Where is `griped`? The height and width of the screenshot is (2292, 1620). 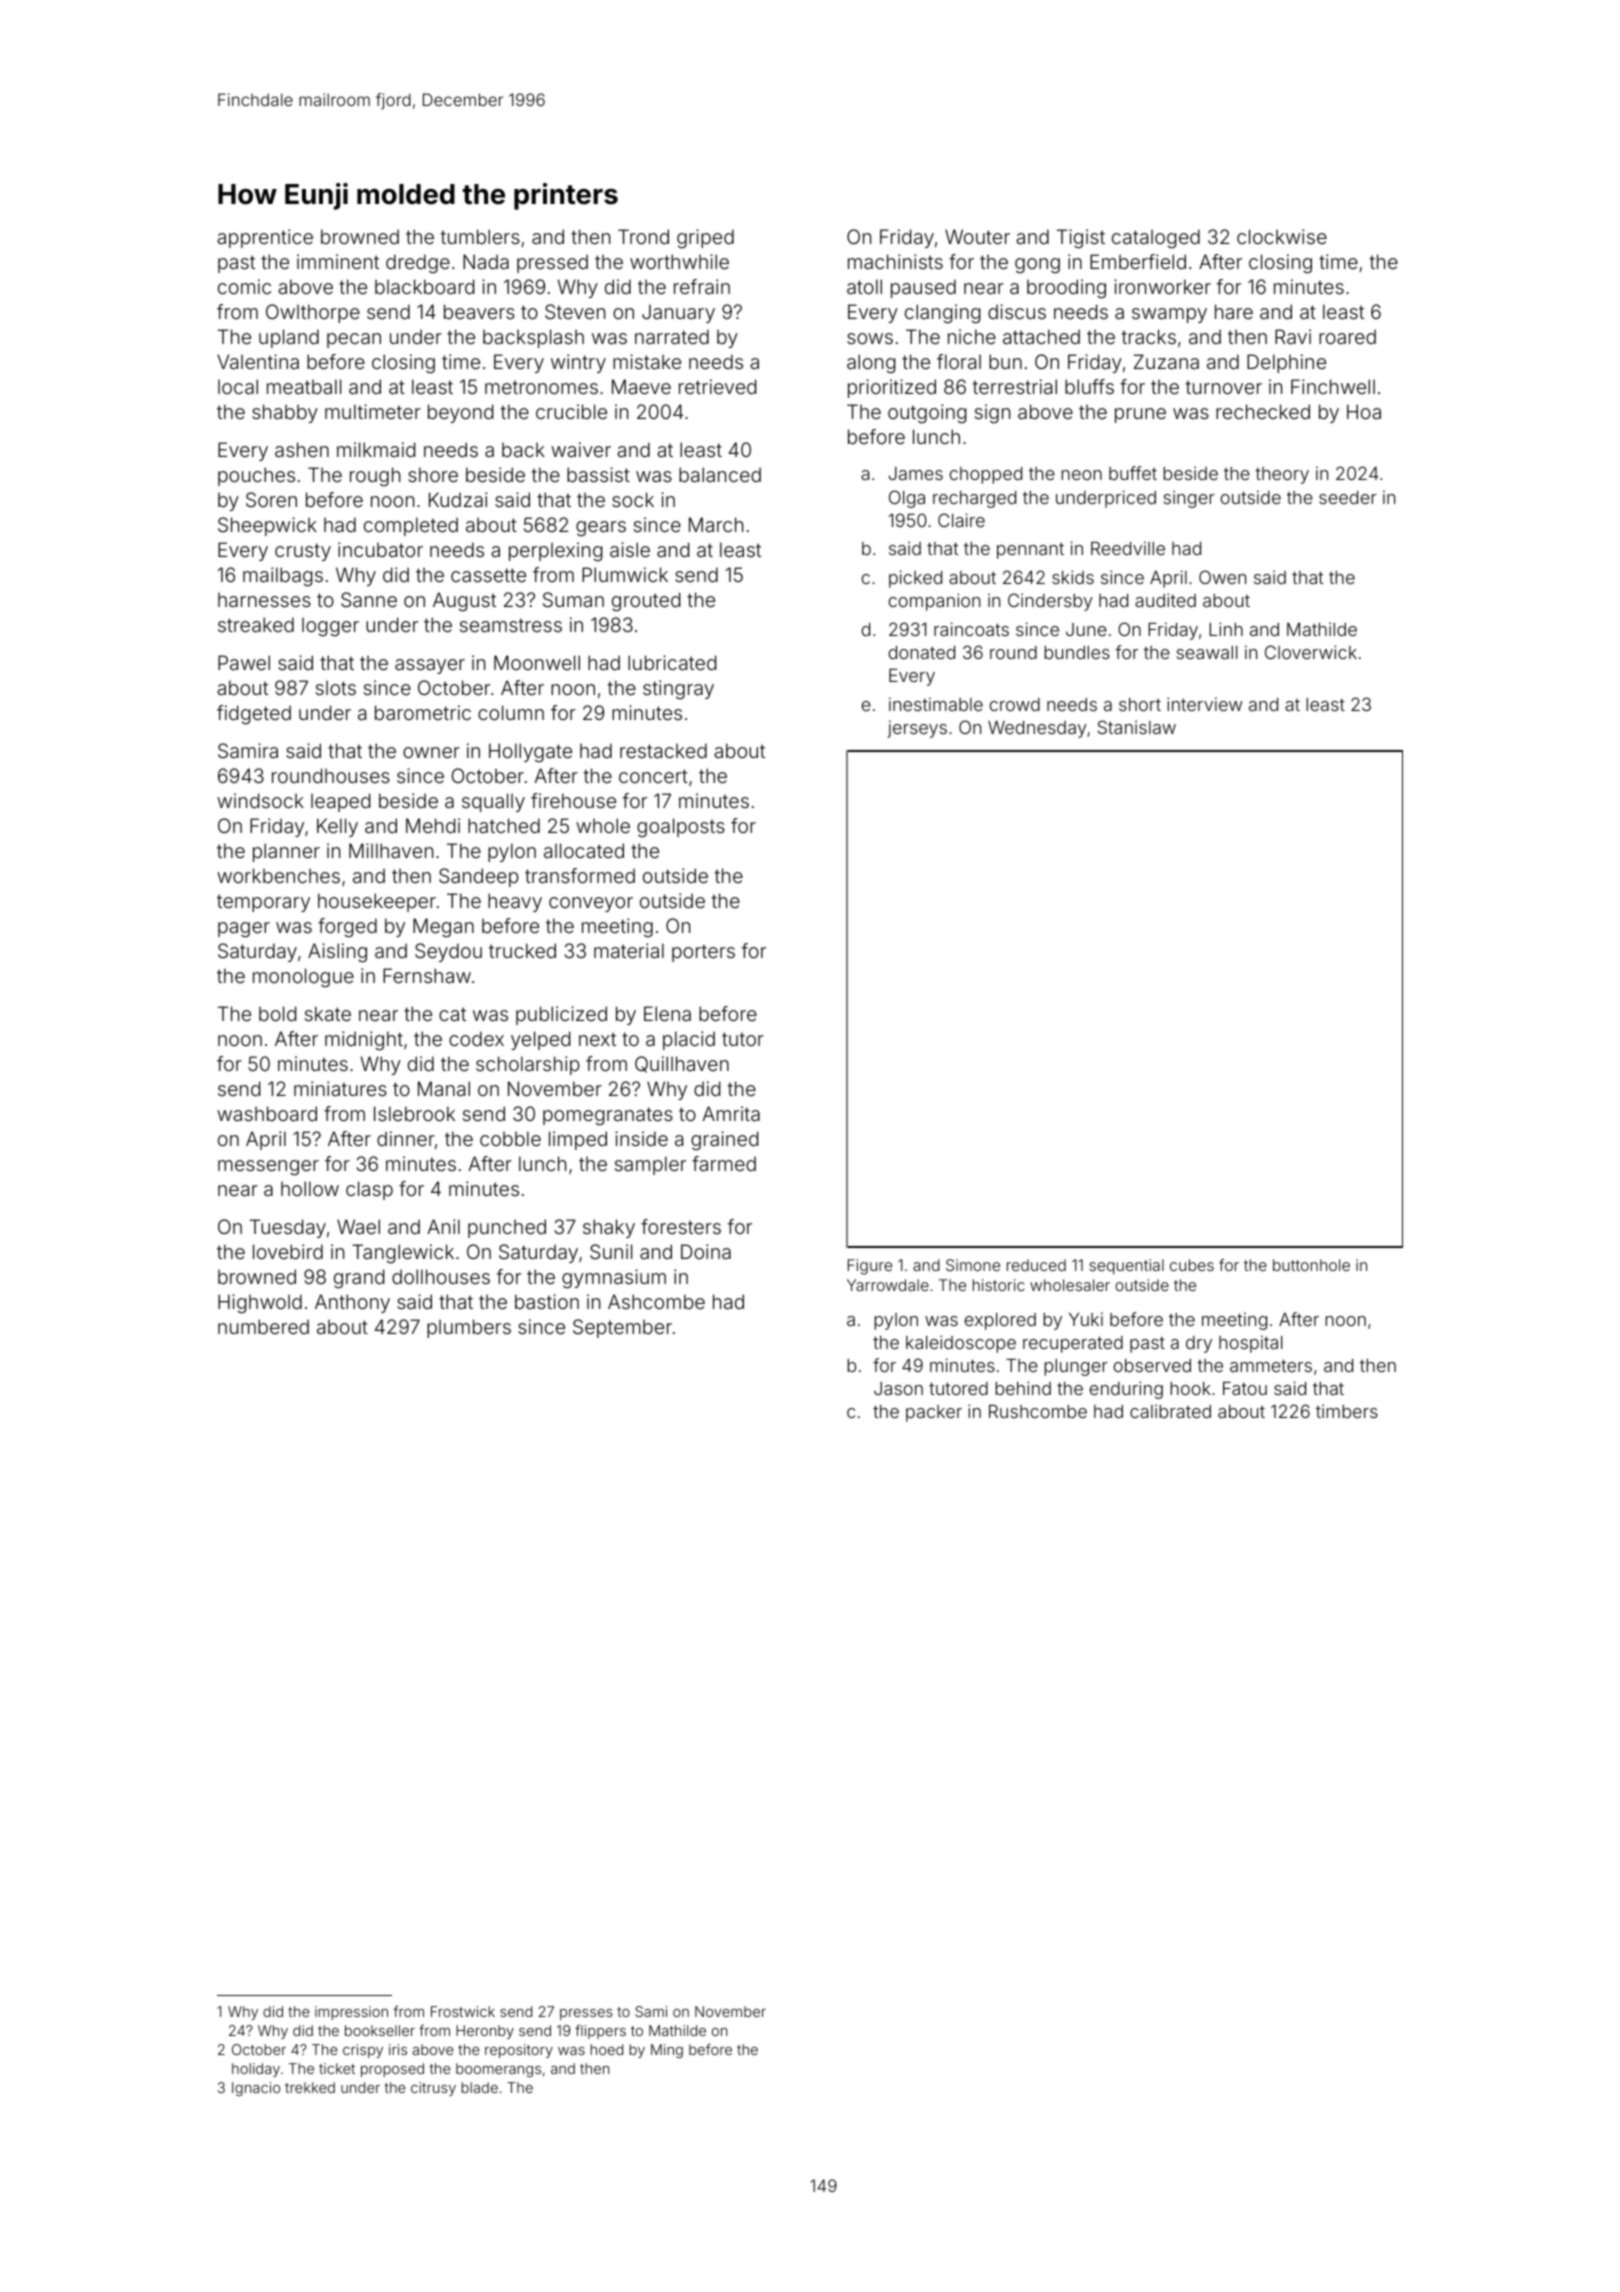
griped is located at coordinates (705, 238).
